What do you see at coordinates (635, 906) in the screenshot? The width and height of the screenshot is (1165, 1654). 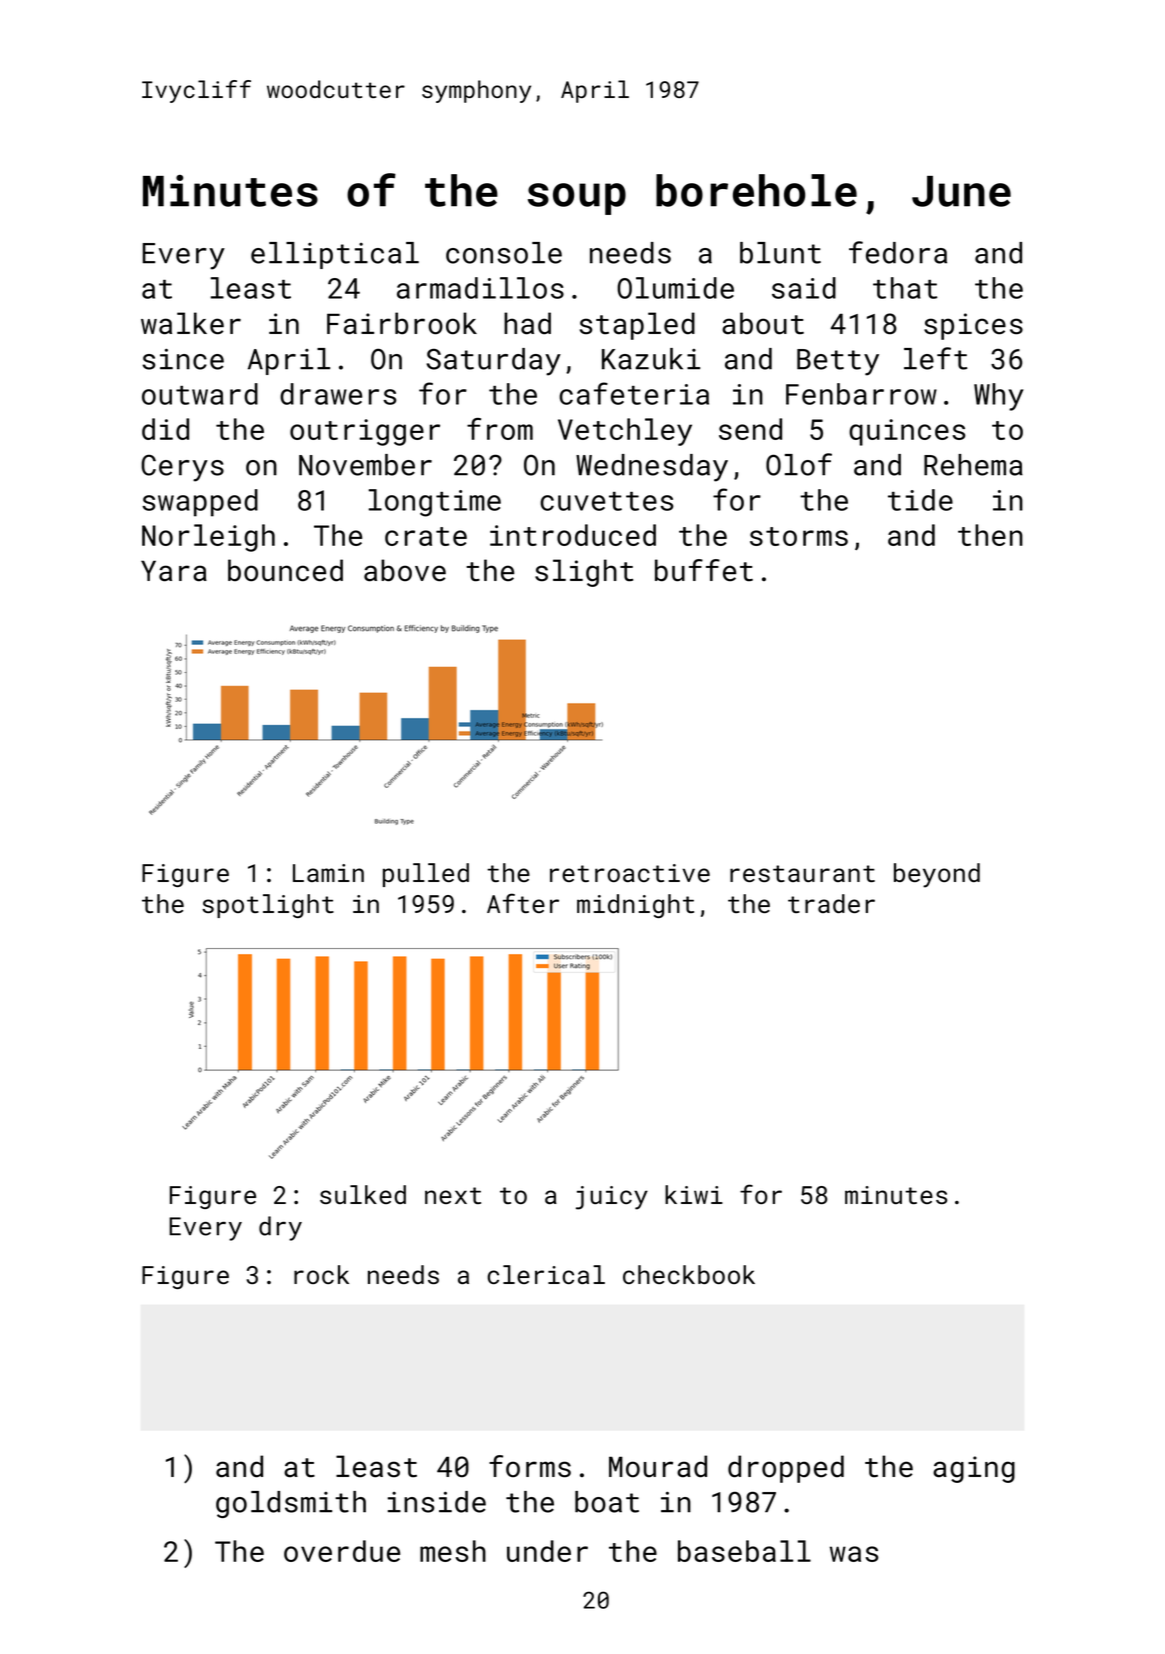 I see `midnight` at bounding box center [635, 906].
